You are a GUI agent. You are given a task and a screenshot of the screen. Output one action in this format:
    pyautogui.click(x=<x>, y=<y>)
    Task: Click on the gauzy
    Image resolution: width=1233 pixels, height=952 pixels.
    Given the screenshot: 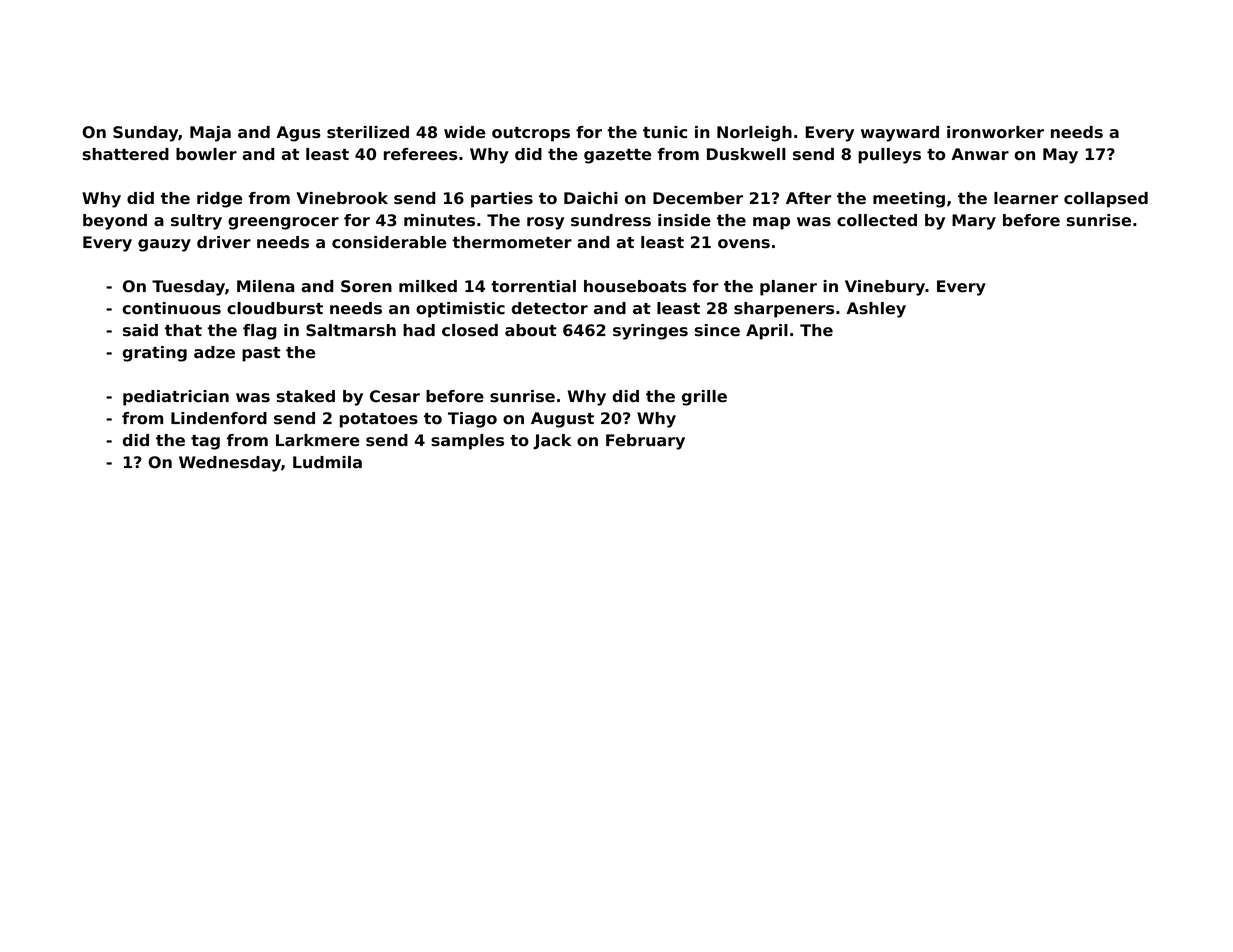 What is the action you would take?
    pyautogui.click(x=164, y=245)
